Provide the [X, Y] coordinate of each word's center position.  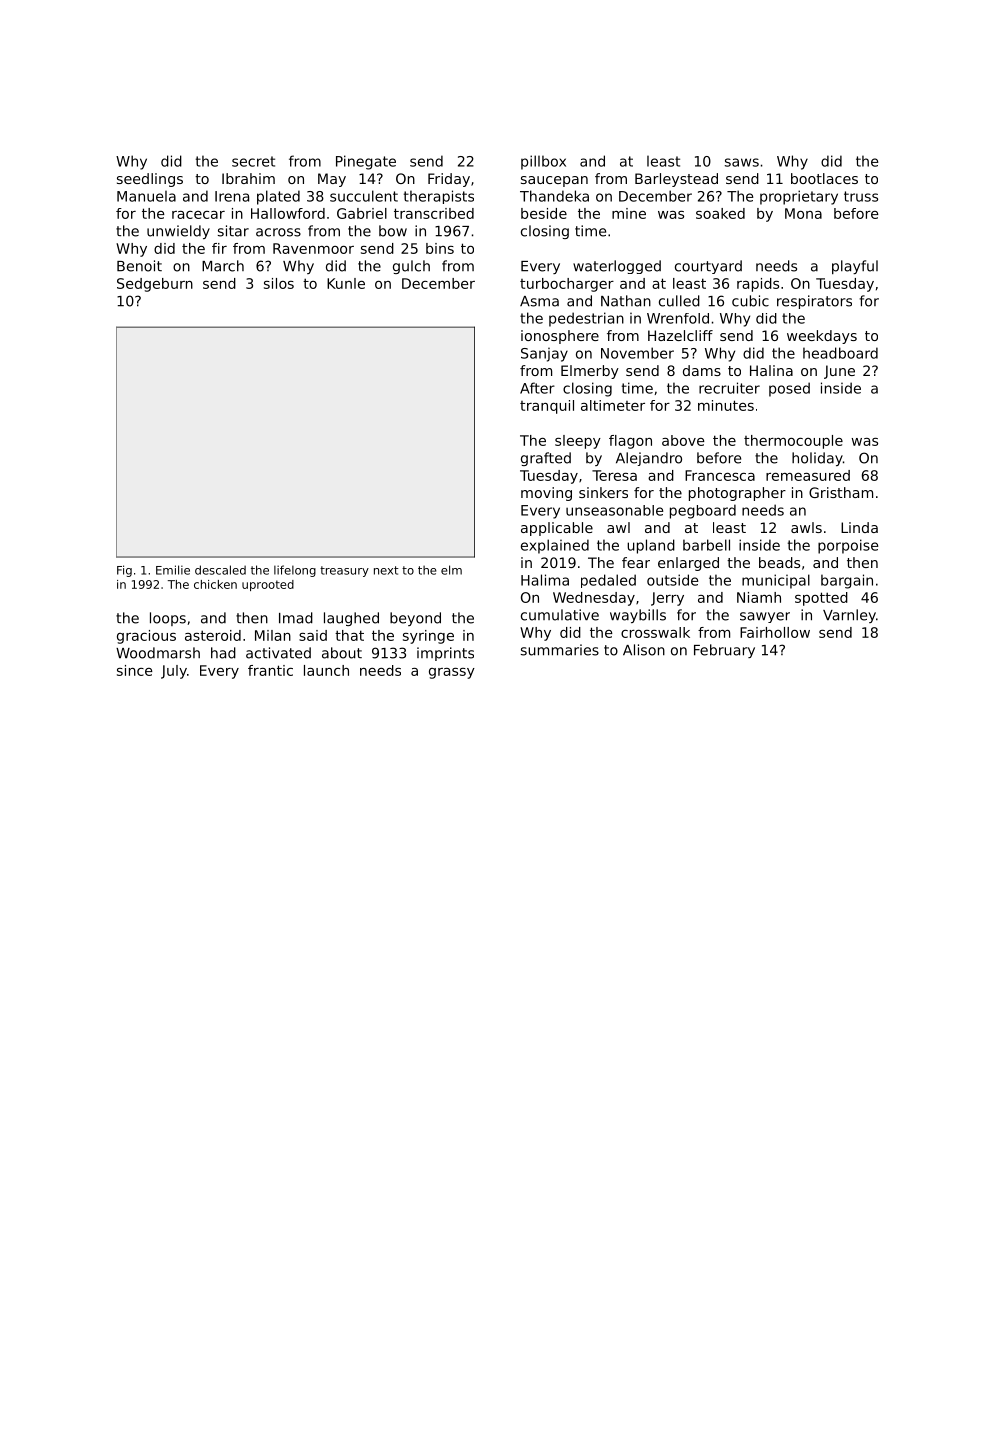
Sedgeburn [155, 285]
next [386, 570]
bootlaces [824, 178]
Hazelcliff [680, 335]
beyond [415, 619]
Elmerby [590, 372]
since [135, 670]
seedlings [150, 180]
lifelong [295, 571]
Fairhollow [775, 632]
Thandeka [554, 196]
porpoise [848, 546]
